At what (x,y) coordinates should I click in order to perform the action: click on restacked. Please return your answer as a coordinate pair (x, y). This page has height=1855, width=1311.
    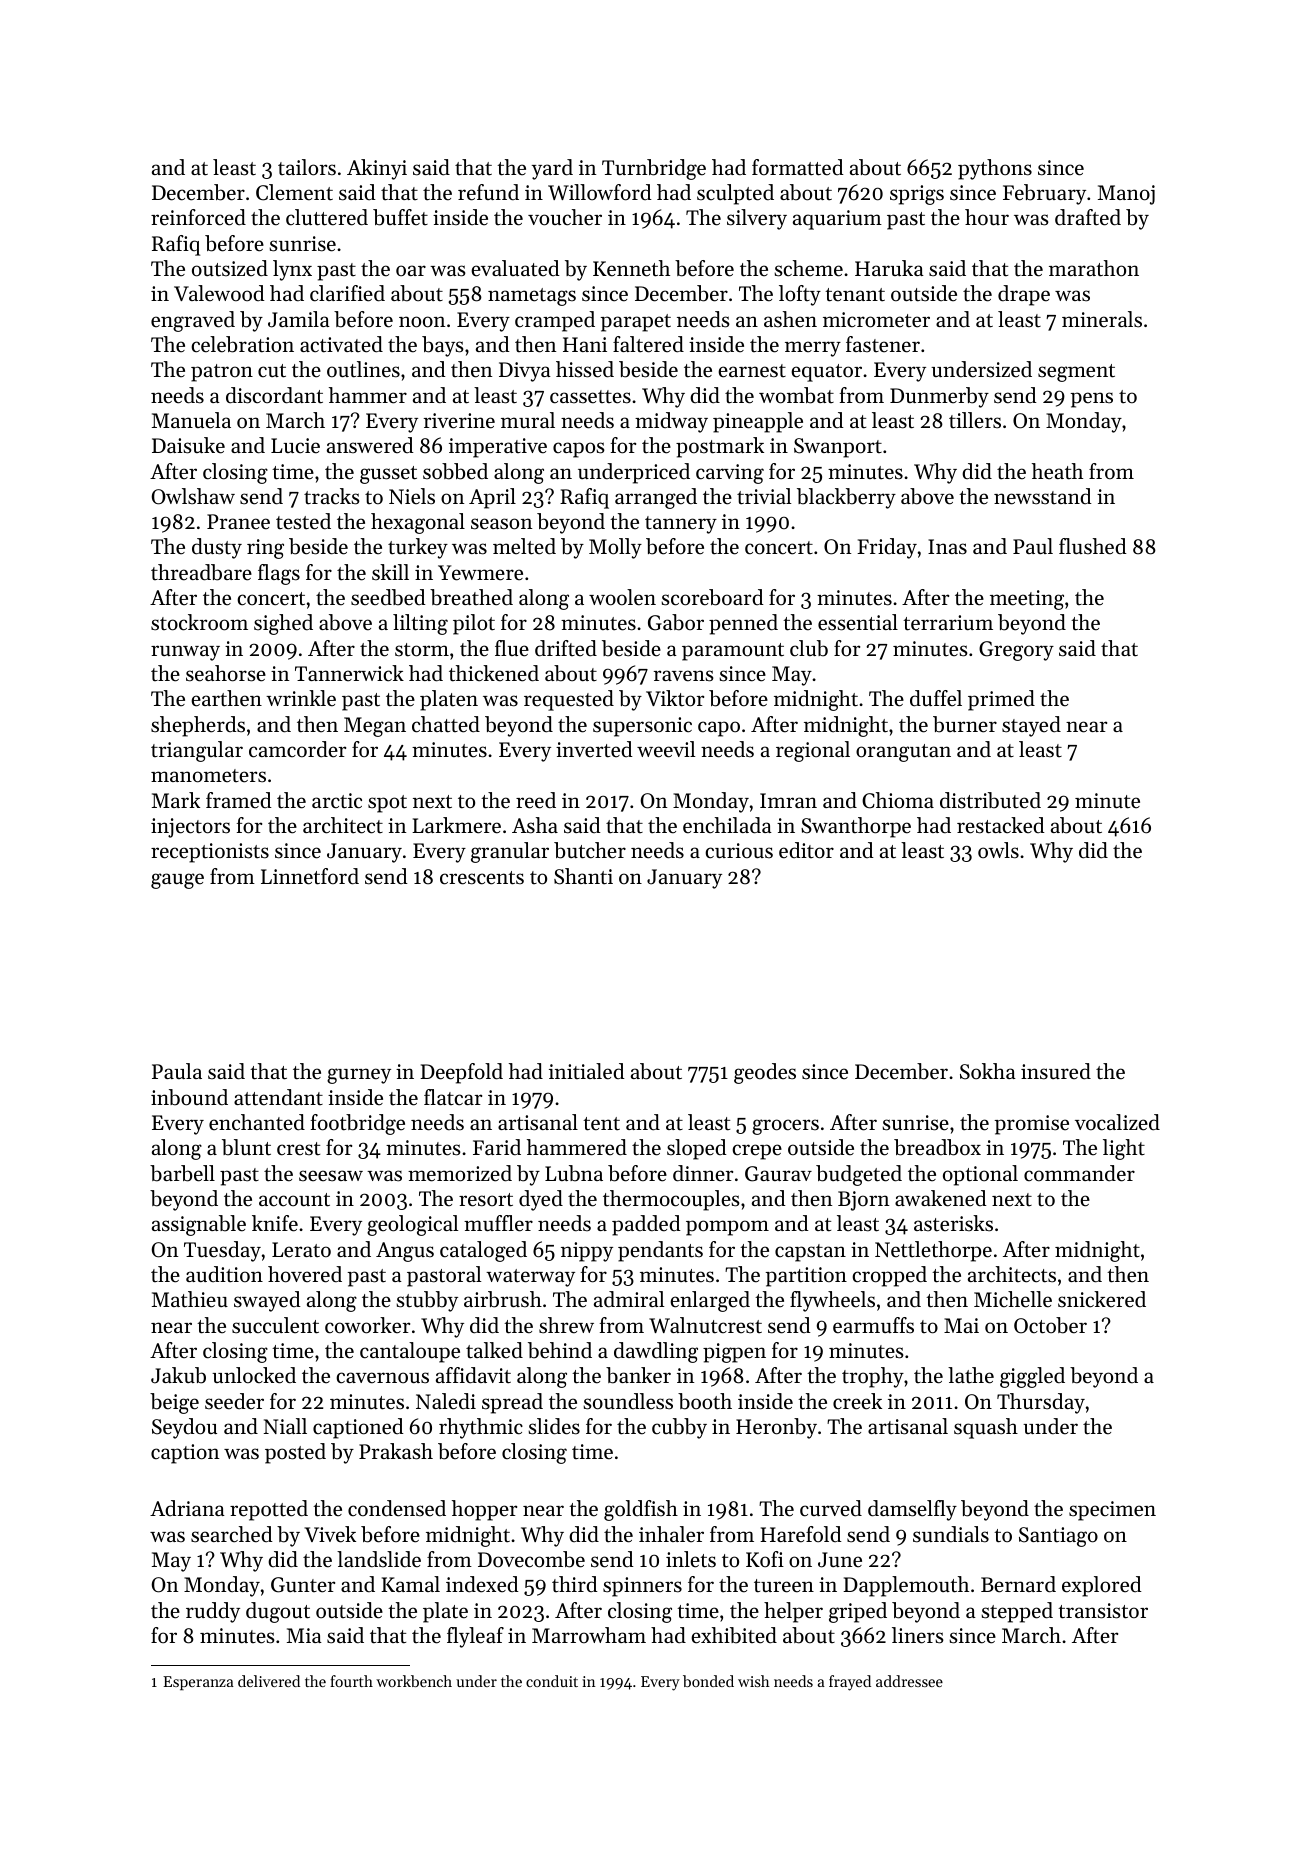
    Looking at the image, I should click on (1001, 825).
